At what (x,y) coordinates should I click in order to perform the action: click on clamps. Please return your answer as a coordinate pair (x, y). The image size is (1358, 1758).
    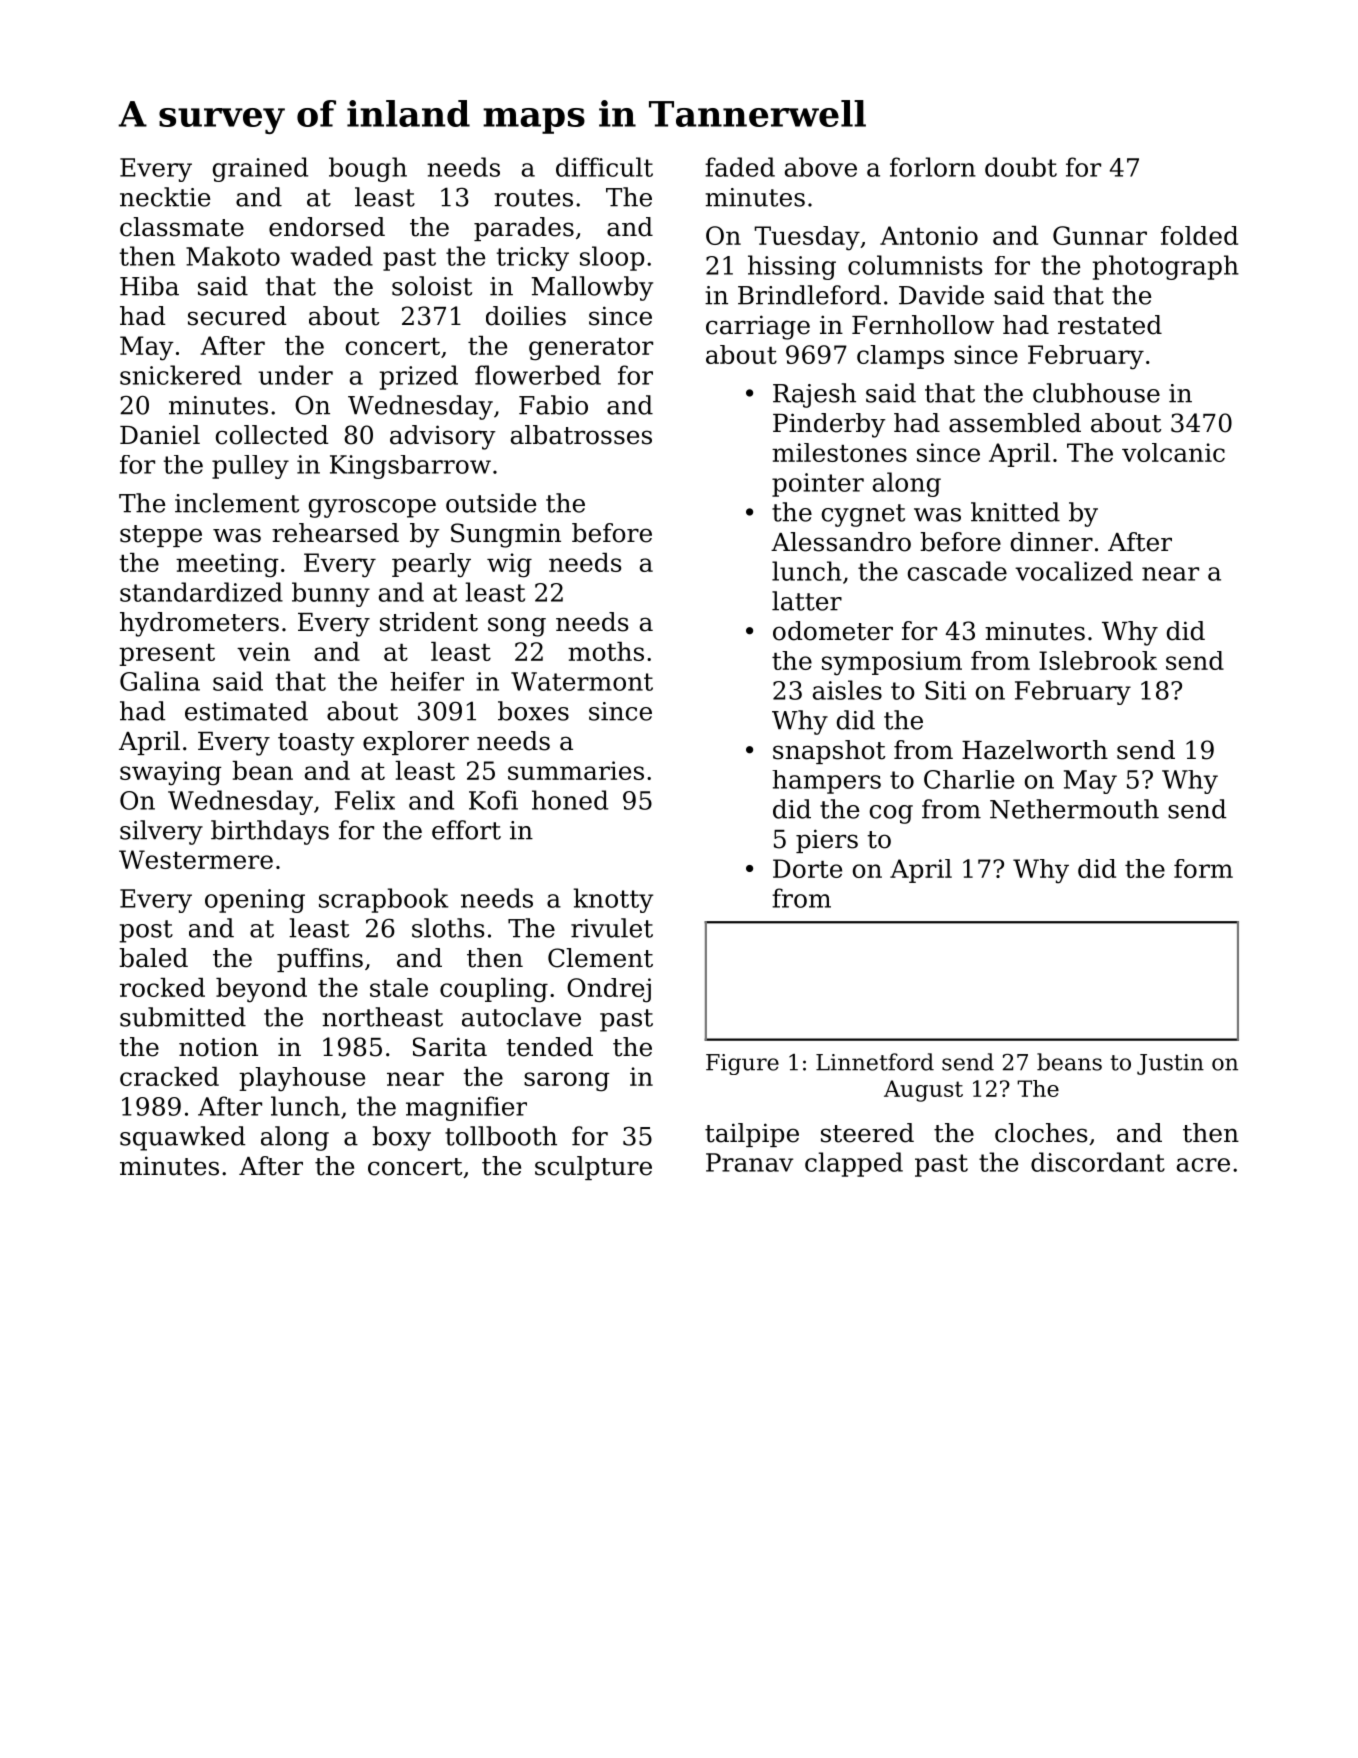
    Looking at the image, I should click on (900, 357).
